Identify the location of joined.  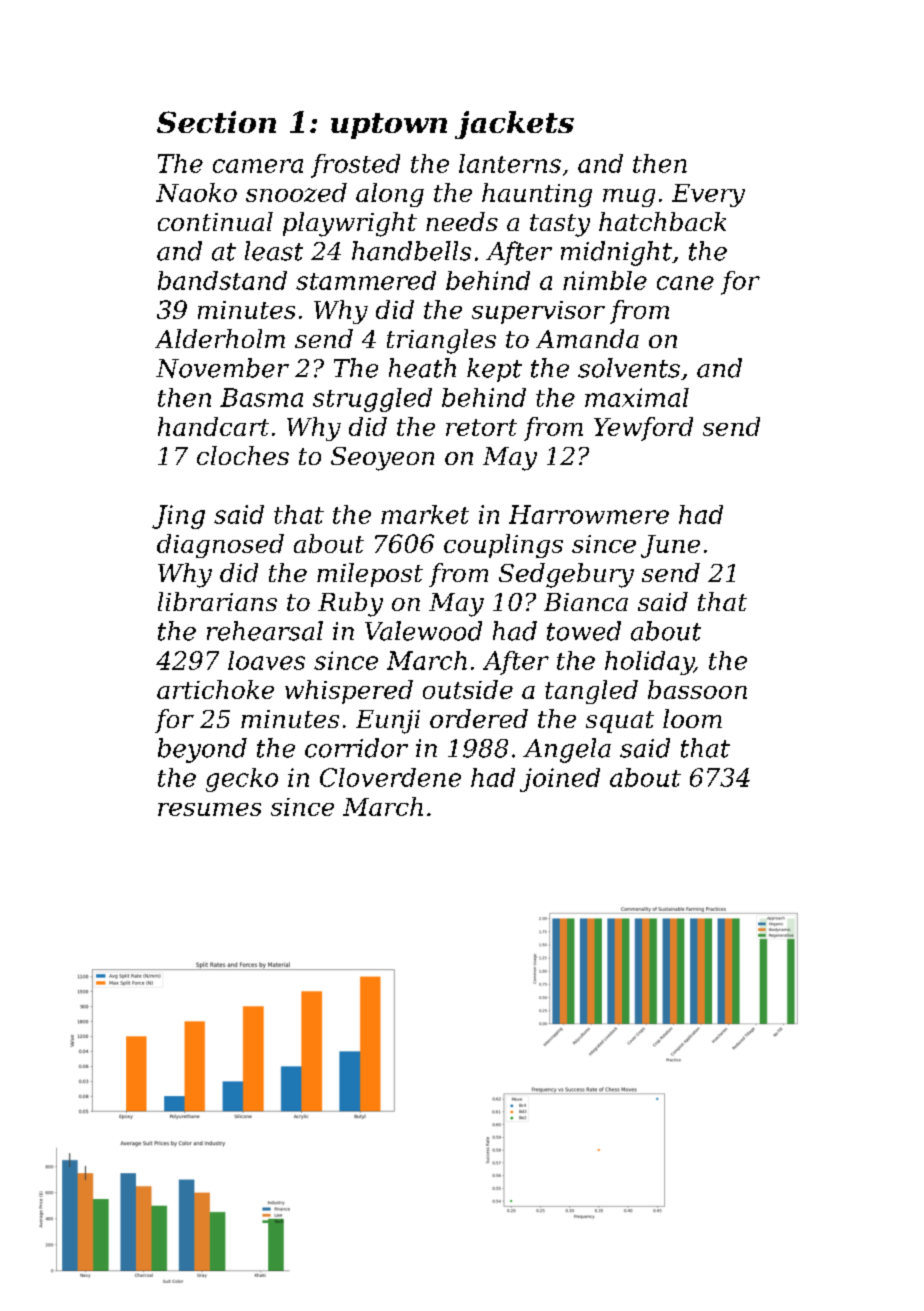
(560, 780).
